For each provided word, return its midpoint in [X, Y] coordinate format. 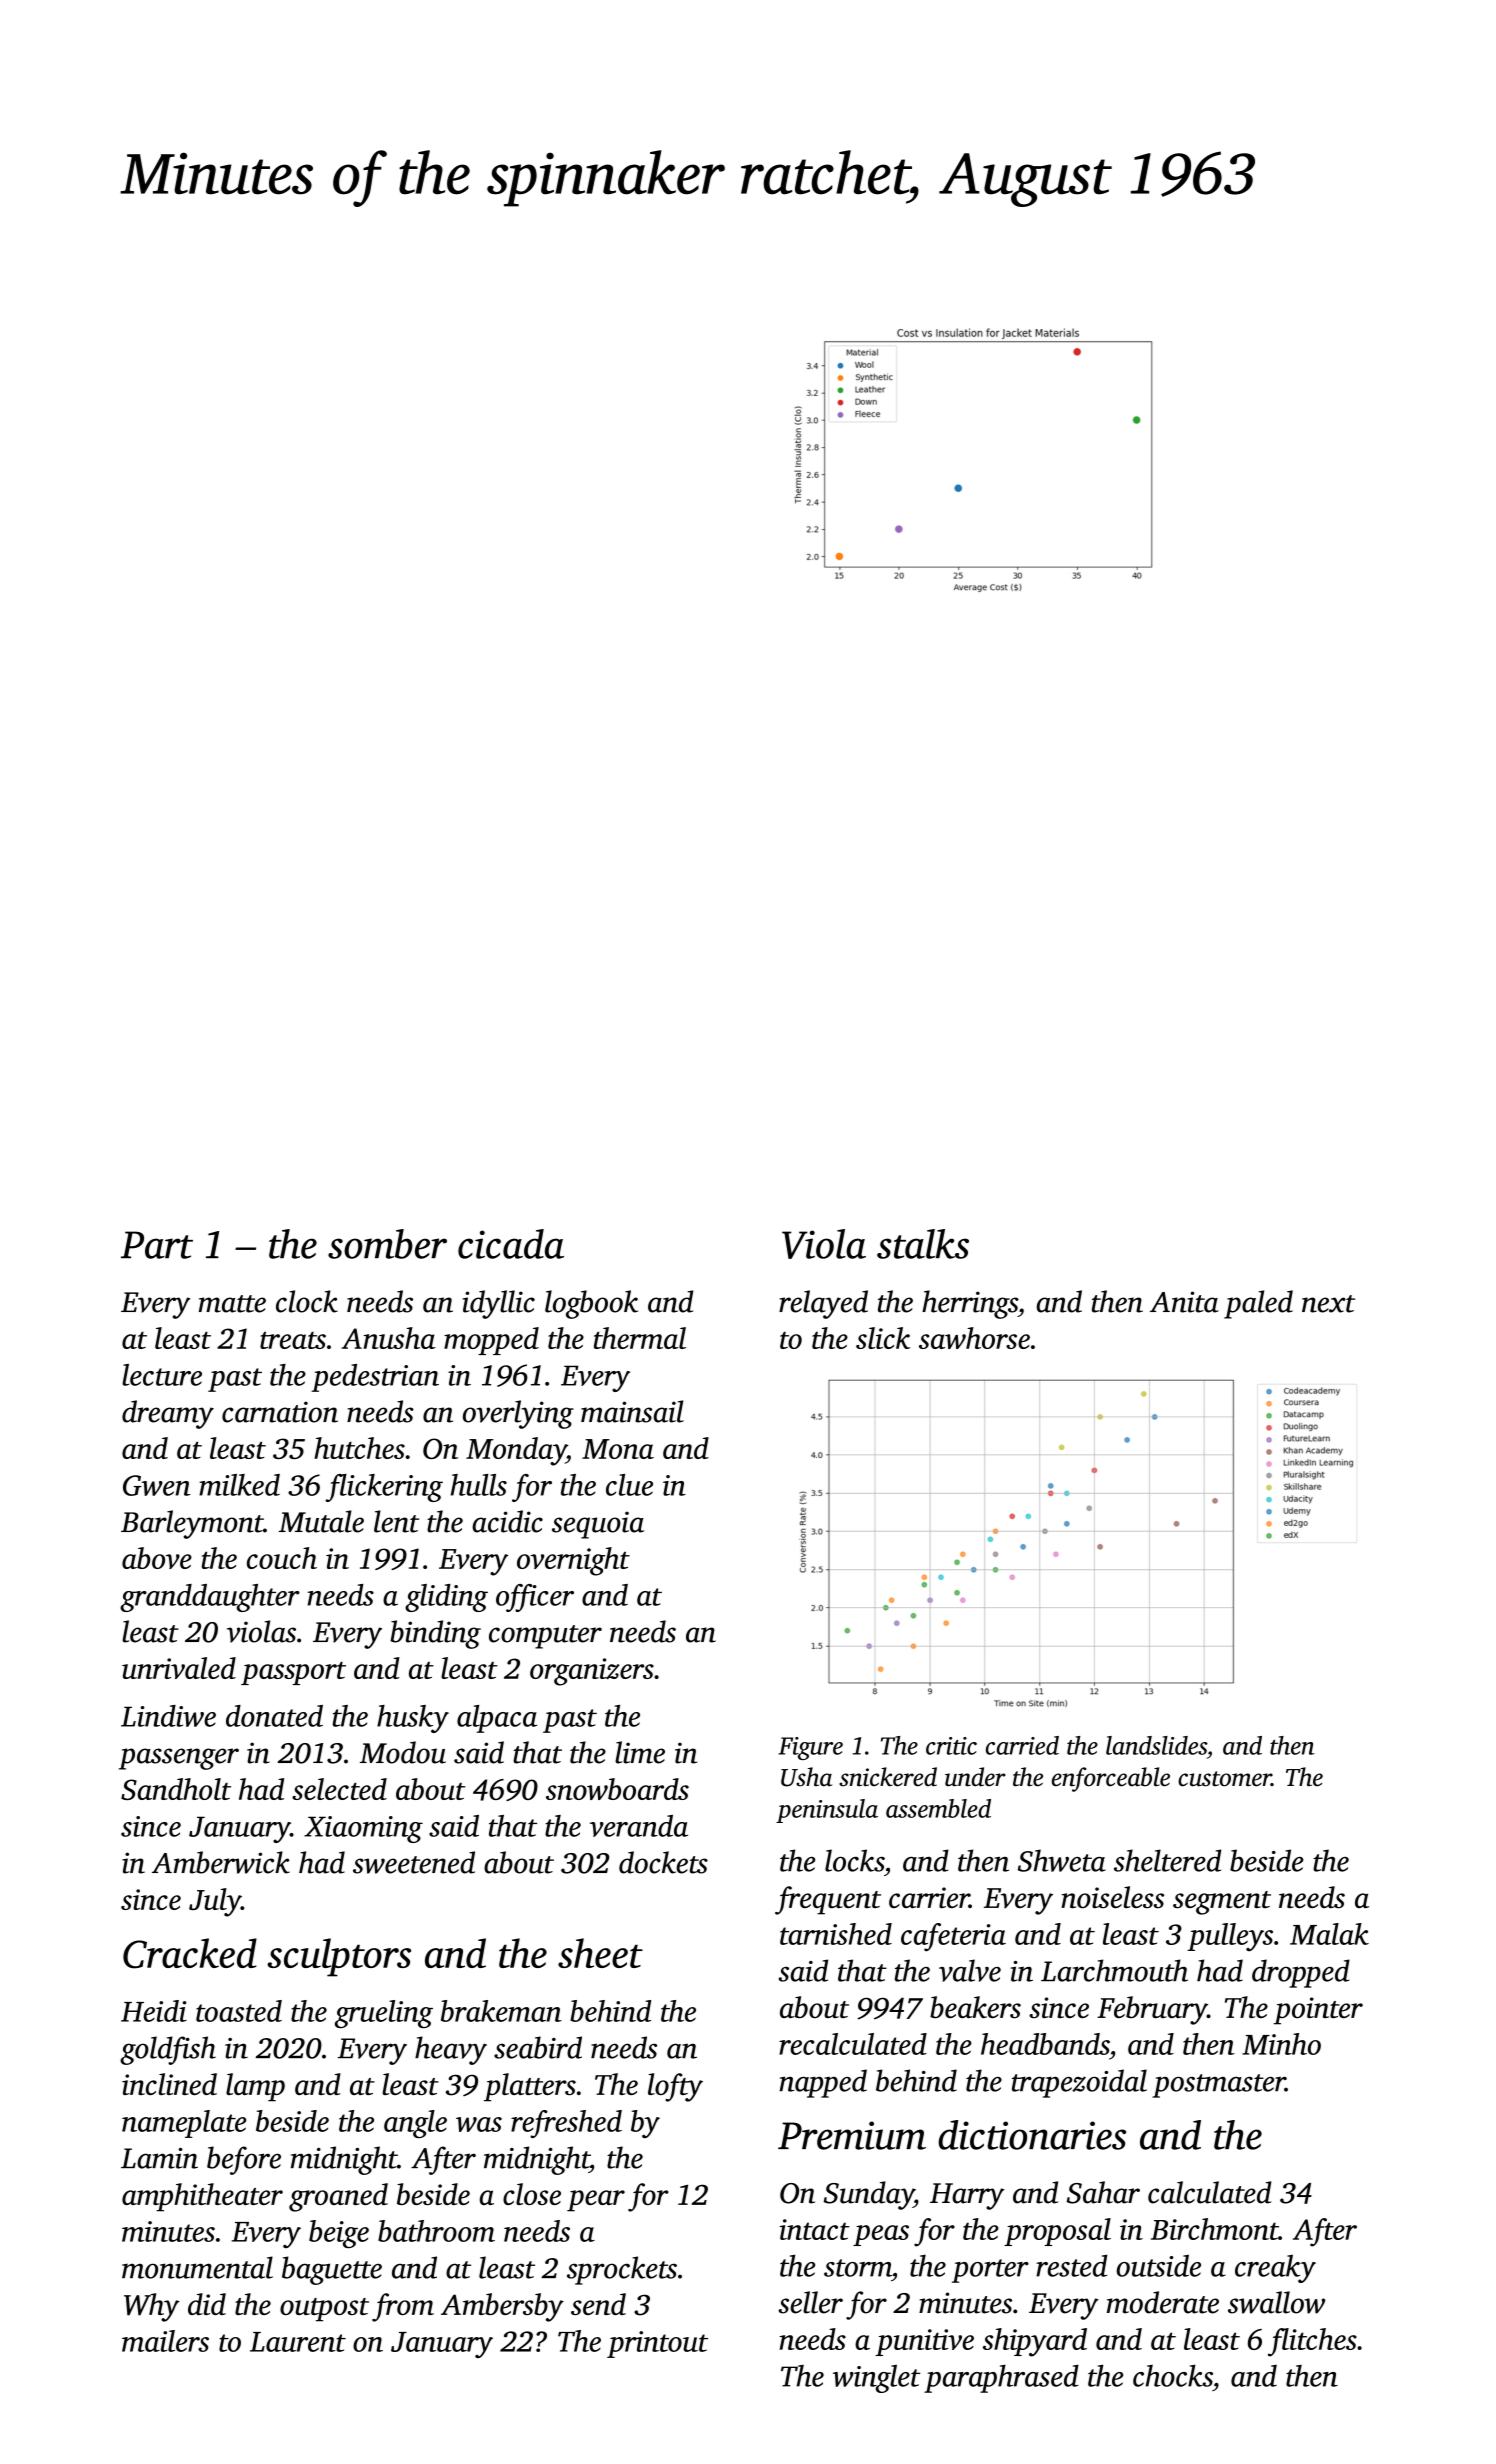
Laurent [298, 2342]
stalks [923, 1244]
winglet [876, 2378]
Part [157, 1245]
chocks [1173, 2375]
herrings [970, 1304]
